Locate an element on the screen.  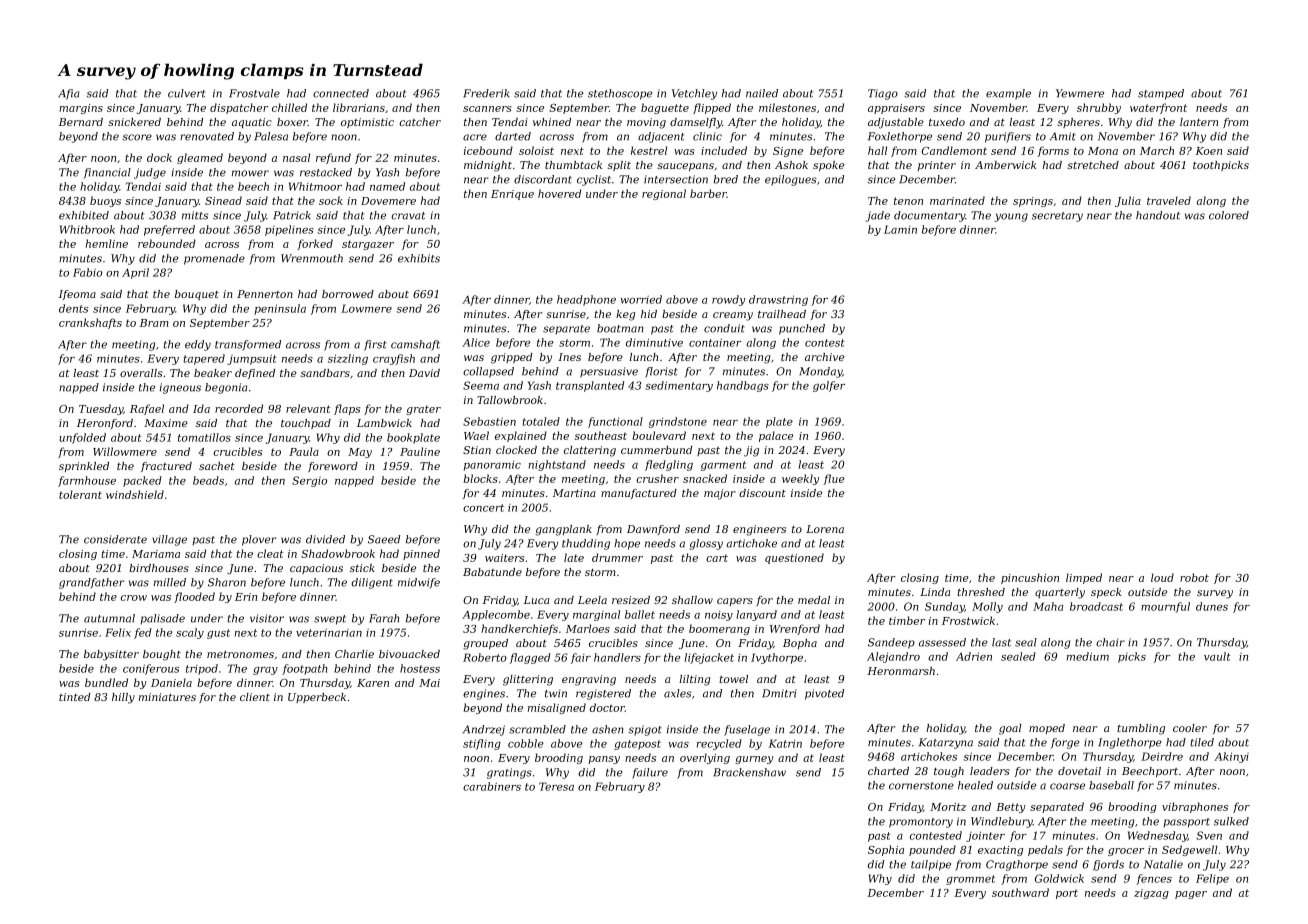
culvert is located at coordinates (186, 93).
